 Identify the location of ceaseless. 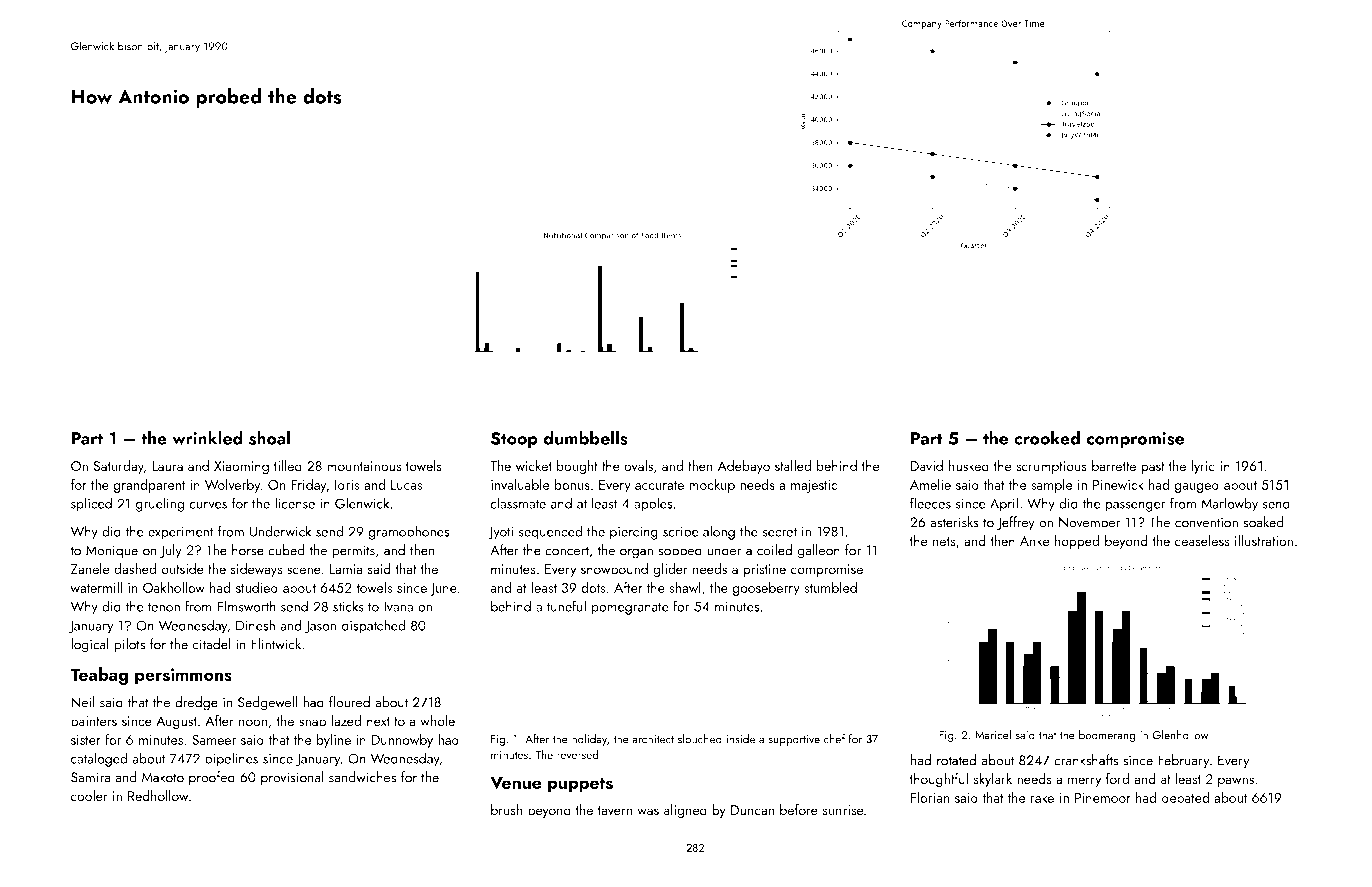
(1202, 540).
